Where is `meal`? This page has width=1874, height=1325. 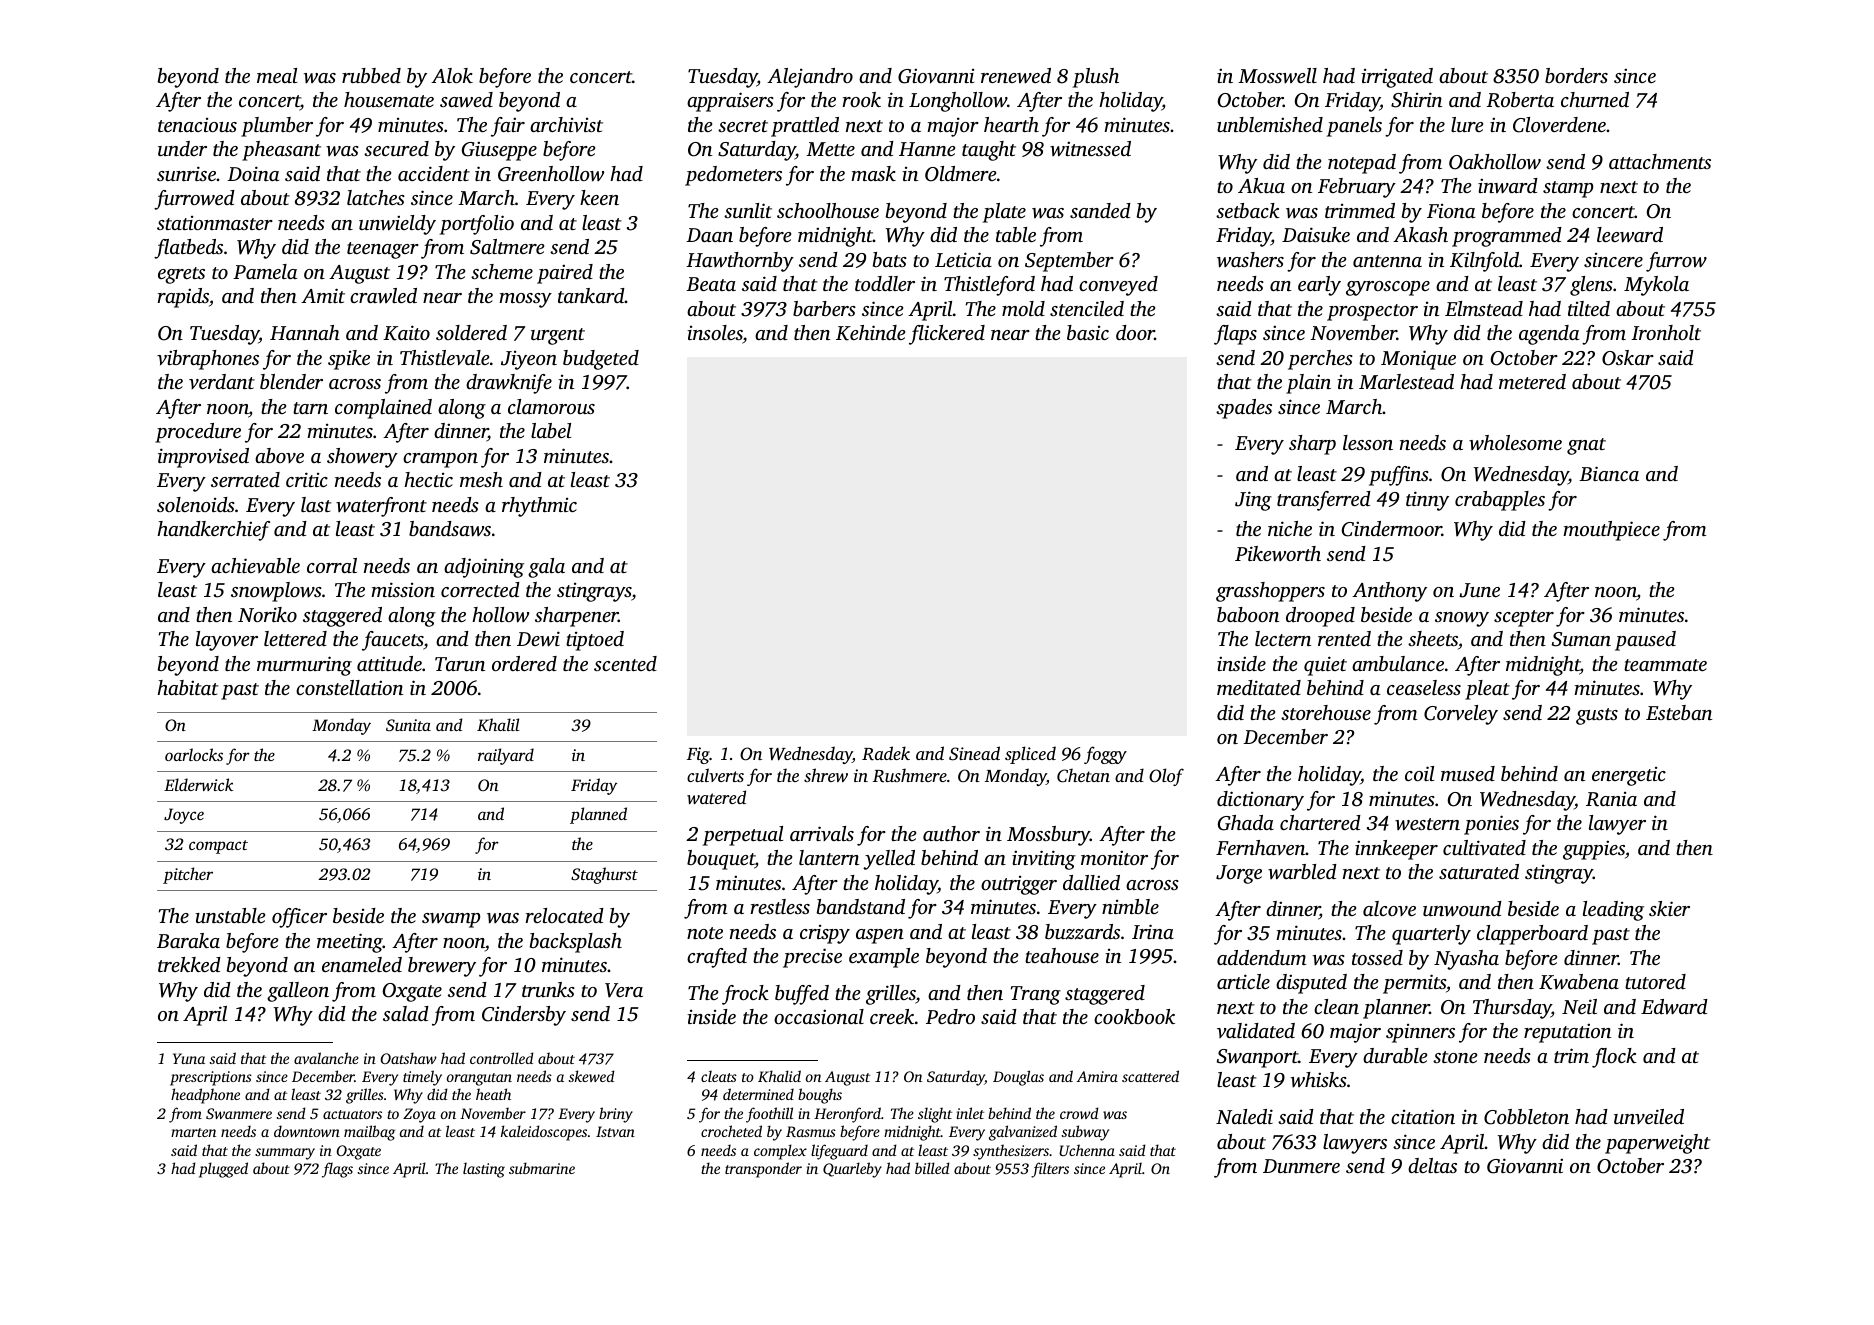 meal is located at coordinates (277, 75).
